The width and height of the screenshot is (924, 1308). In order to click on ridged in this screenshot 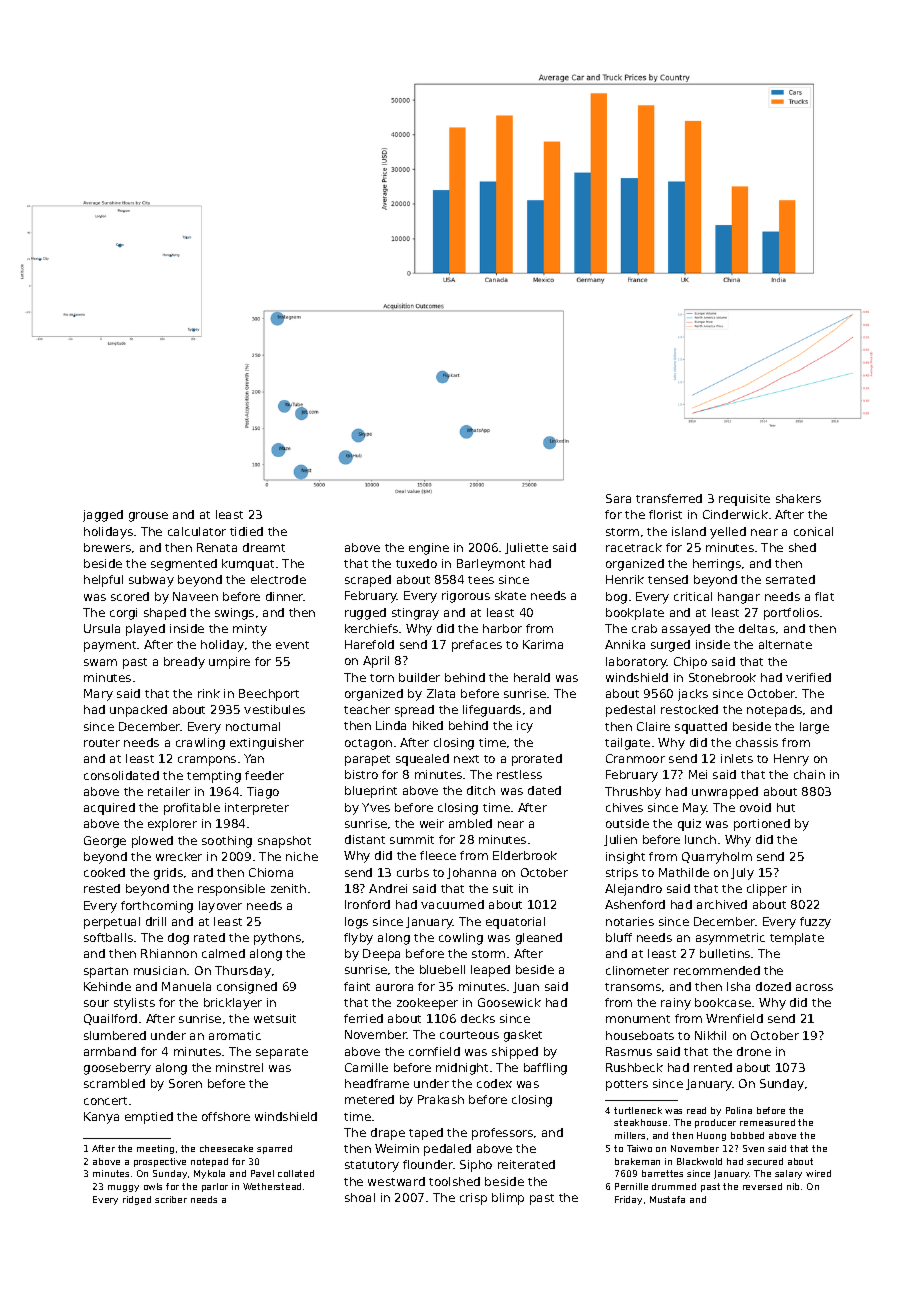, I will do `click(137, 1200)`.
